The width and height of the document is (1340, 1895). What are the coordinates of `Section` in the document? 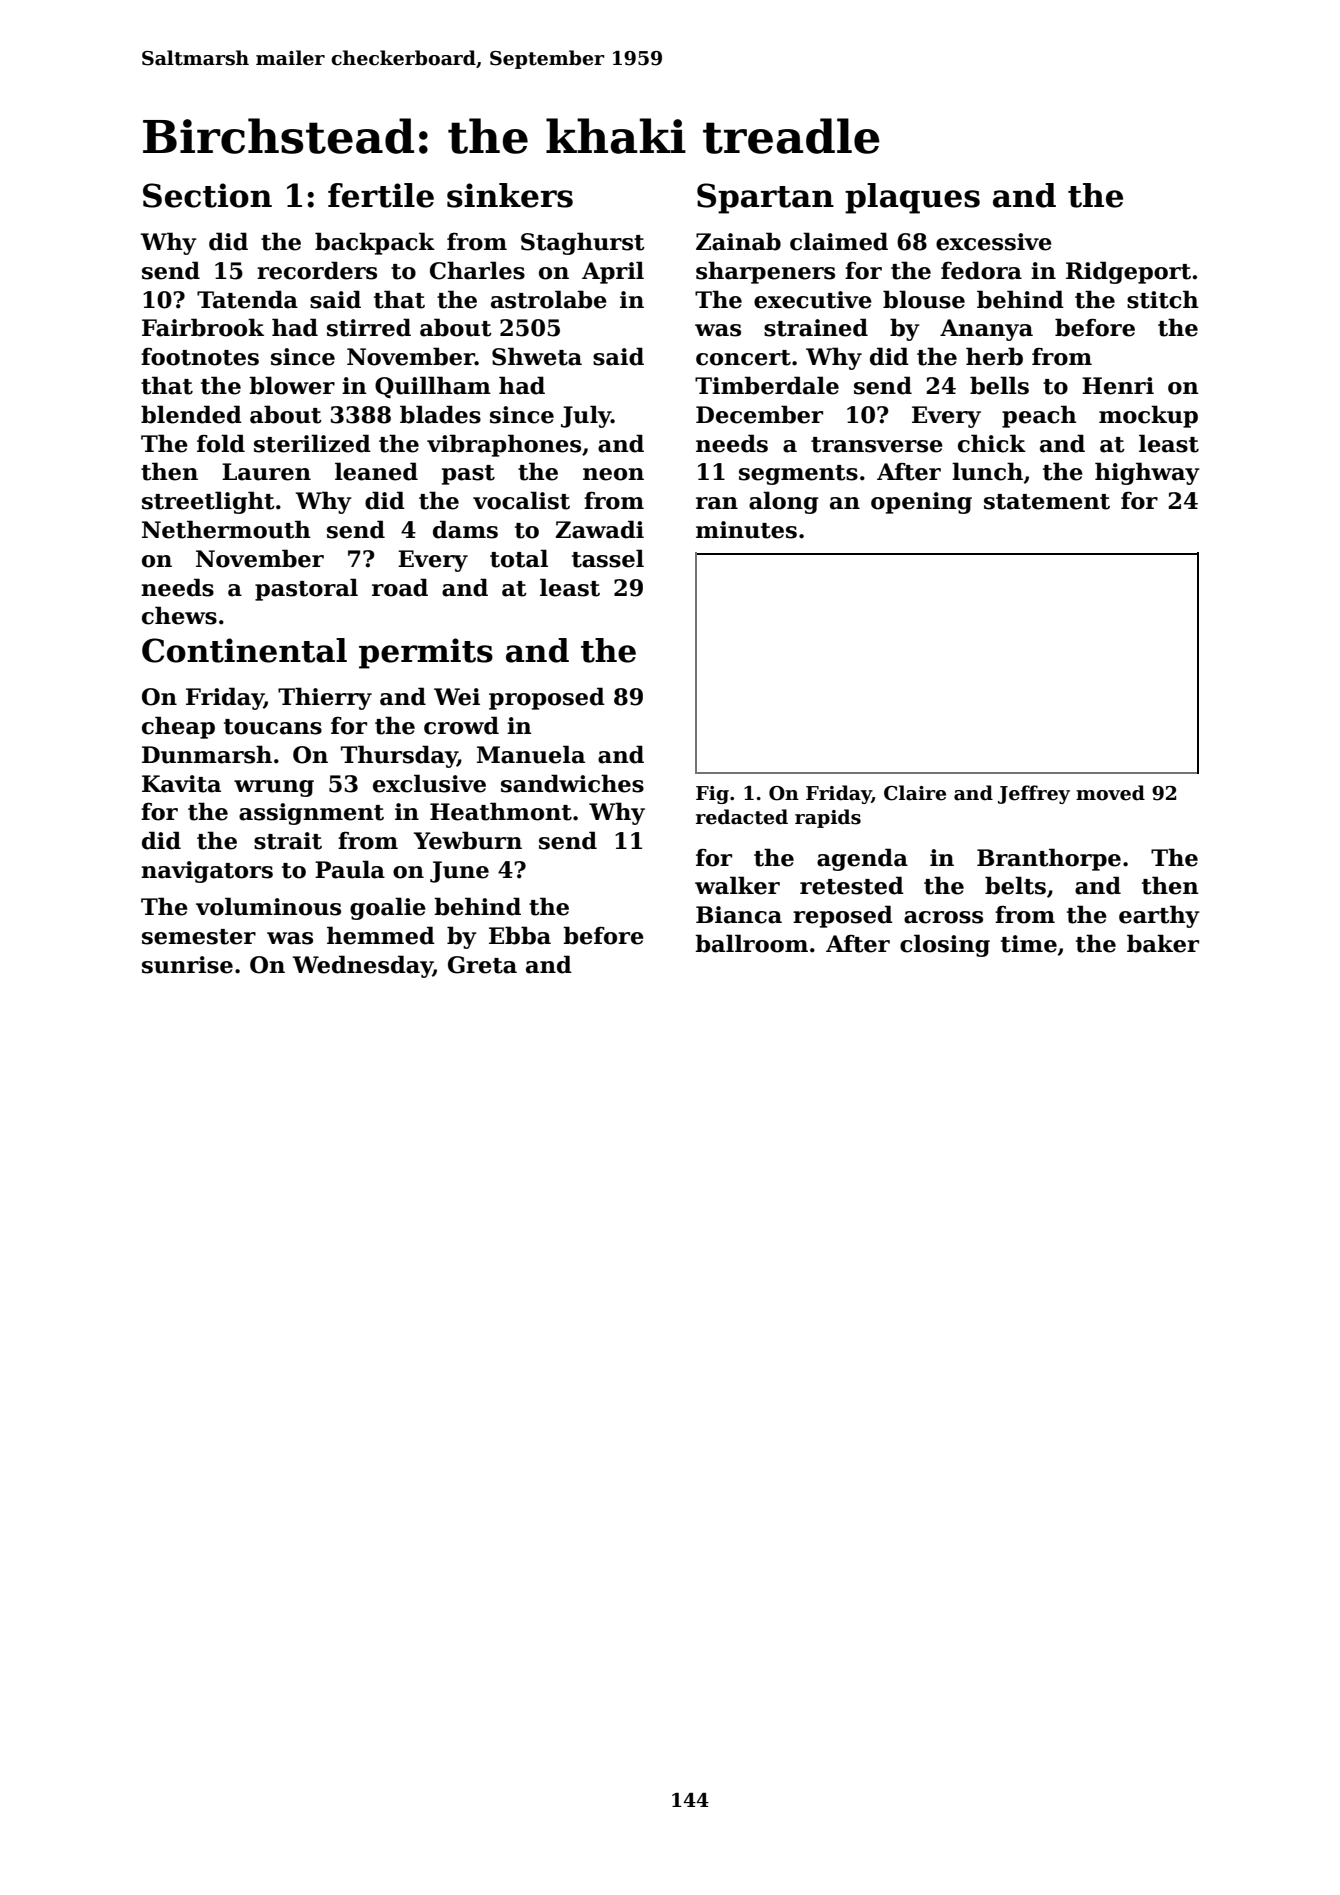 It's located at (207, 195).
